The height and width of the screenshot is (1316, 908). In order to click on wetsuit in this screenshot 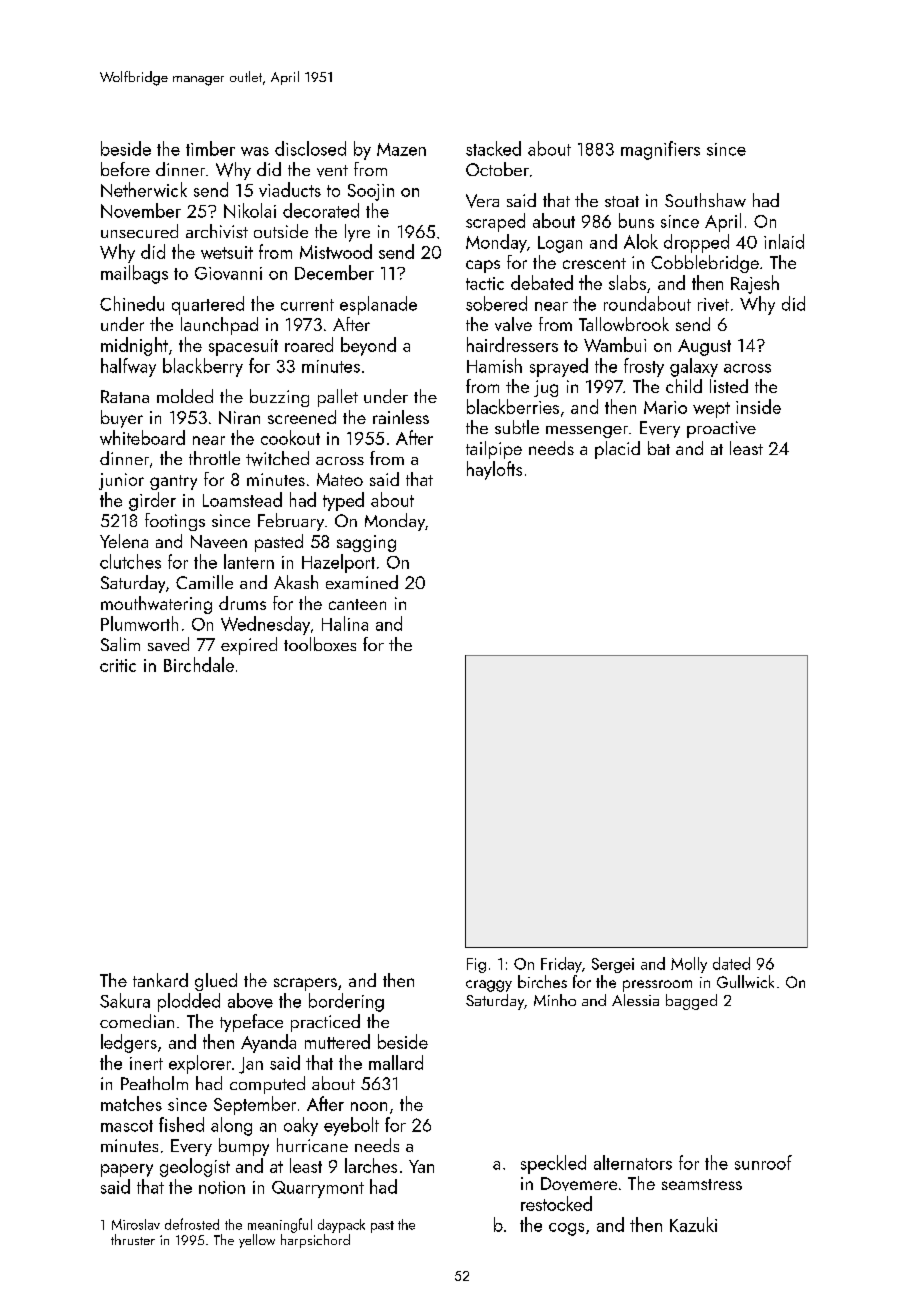, I will do `click(227, 252)`.
